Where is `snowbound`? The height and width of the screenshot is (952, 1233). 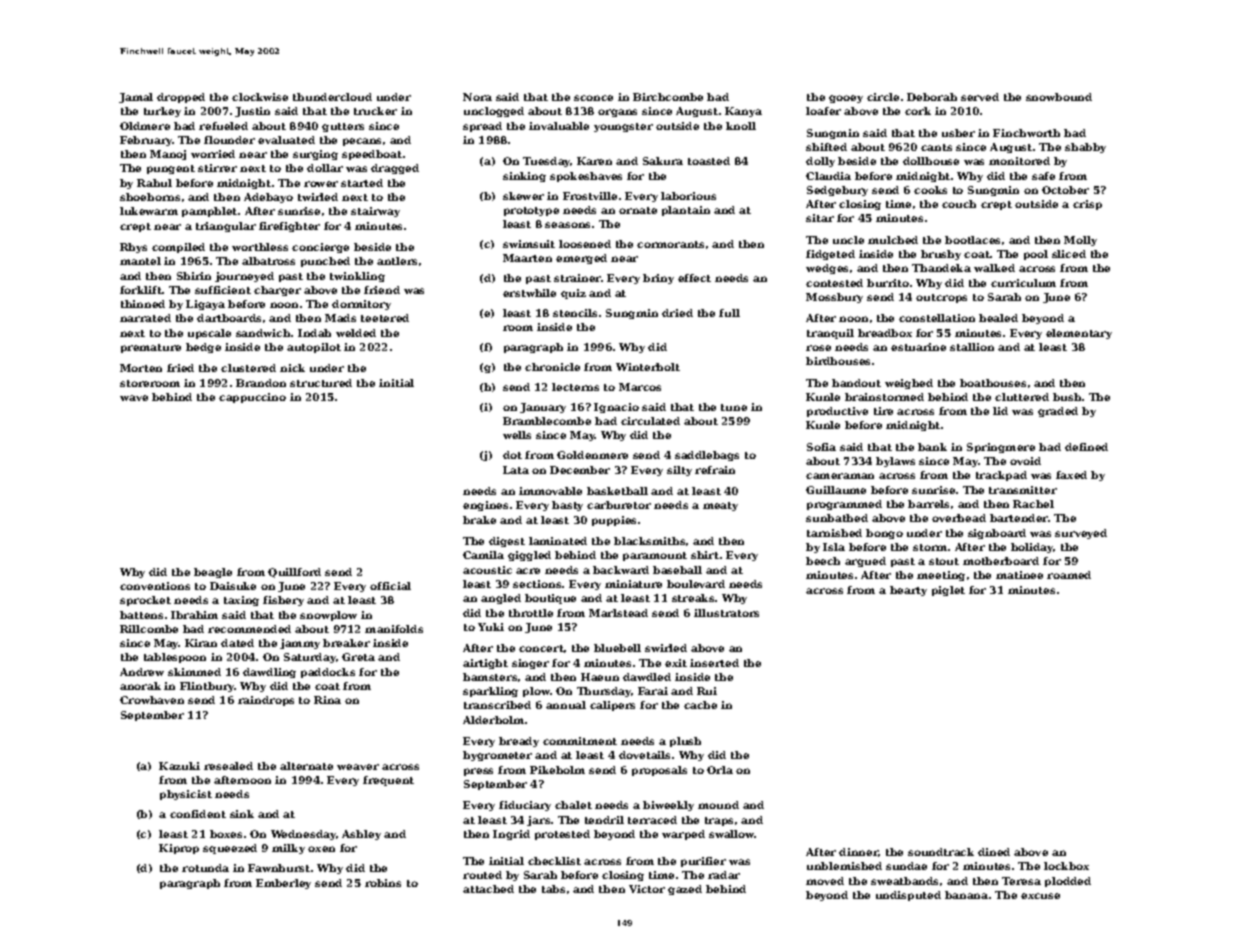 snowbound is located at coordinates (1059, 97).
